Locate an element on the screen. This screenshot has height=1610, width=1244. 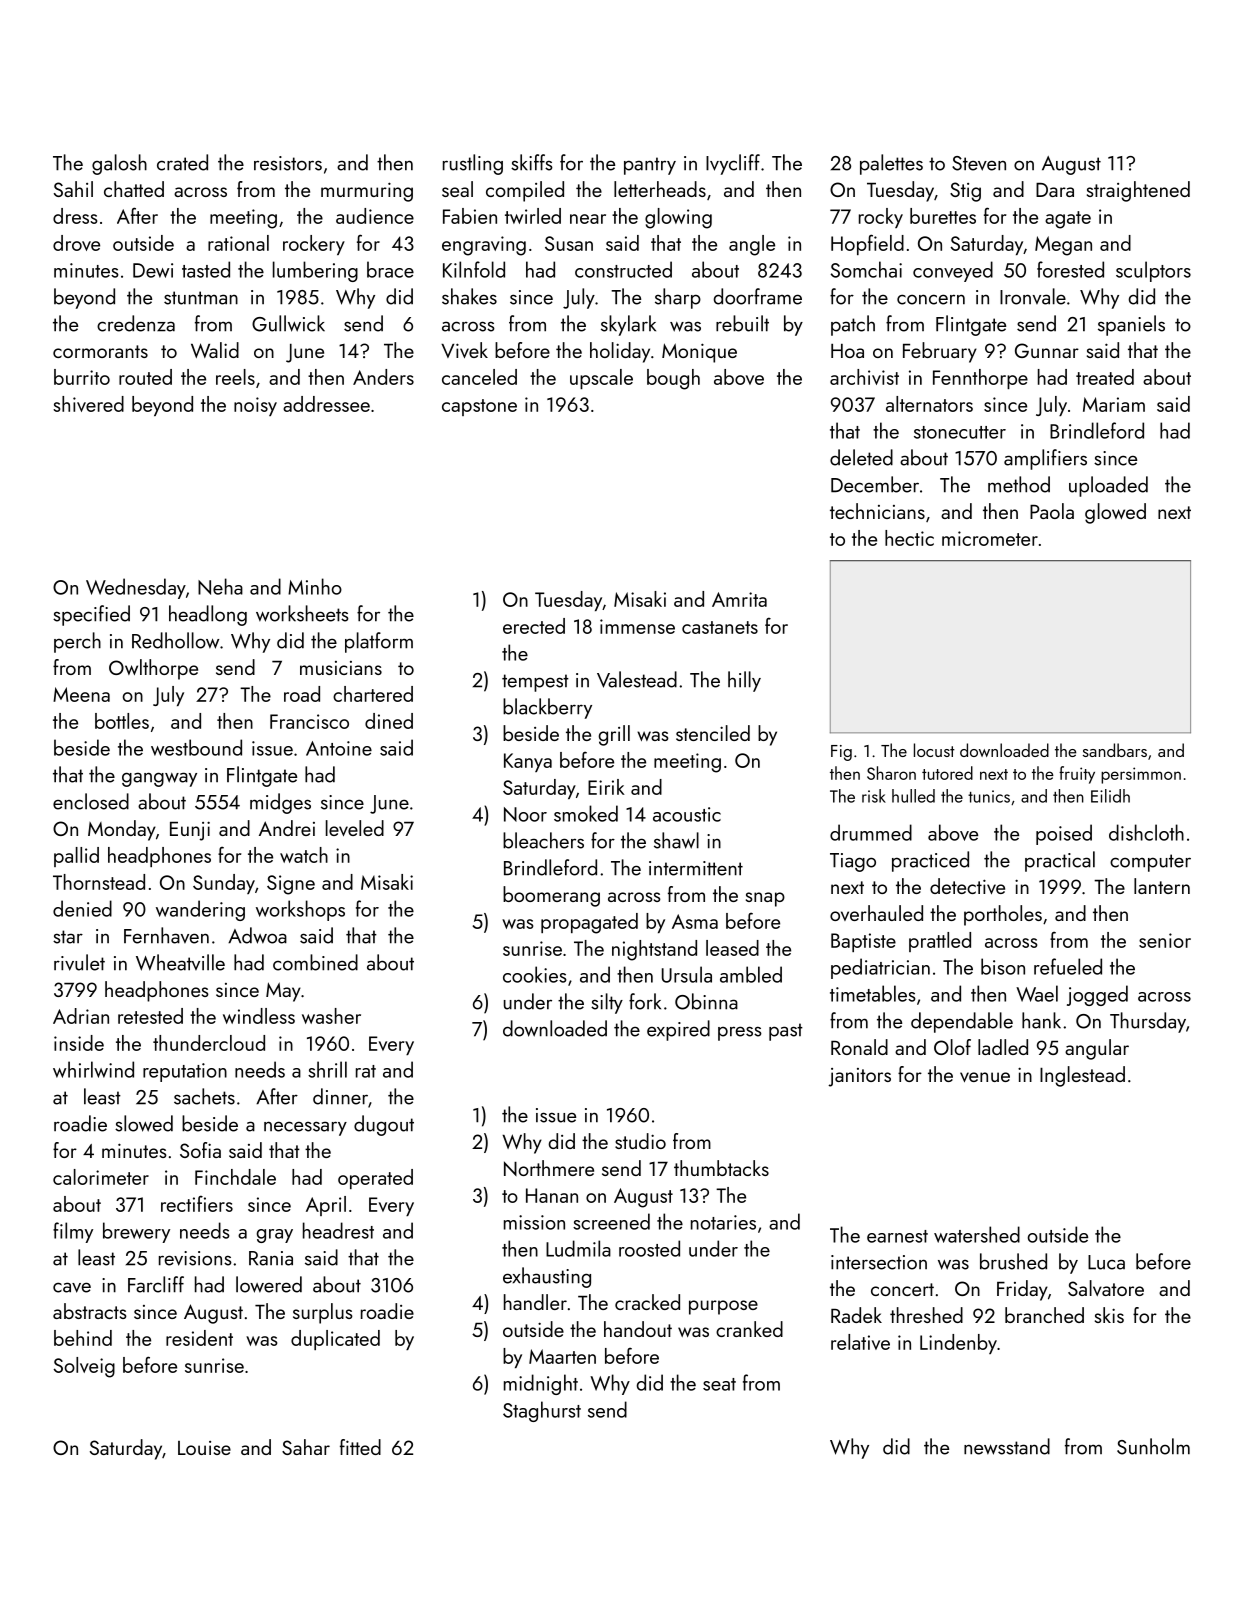
crated is located at coordinates (182, 162).
